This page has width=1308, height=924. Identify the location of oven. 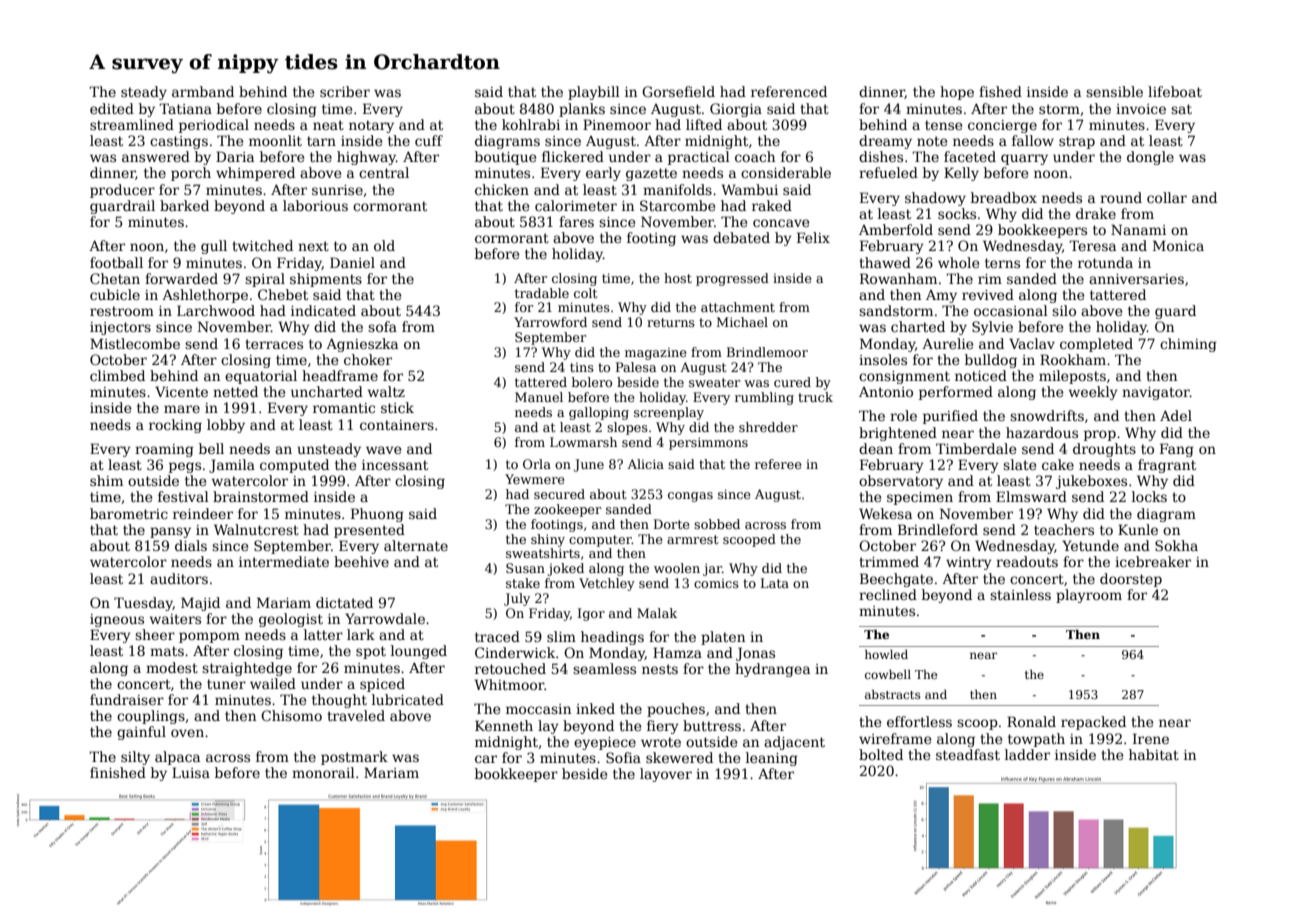
(187, 733).
